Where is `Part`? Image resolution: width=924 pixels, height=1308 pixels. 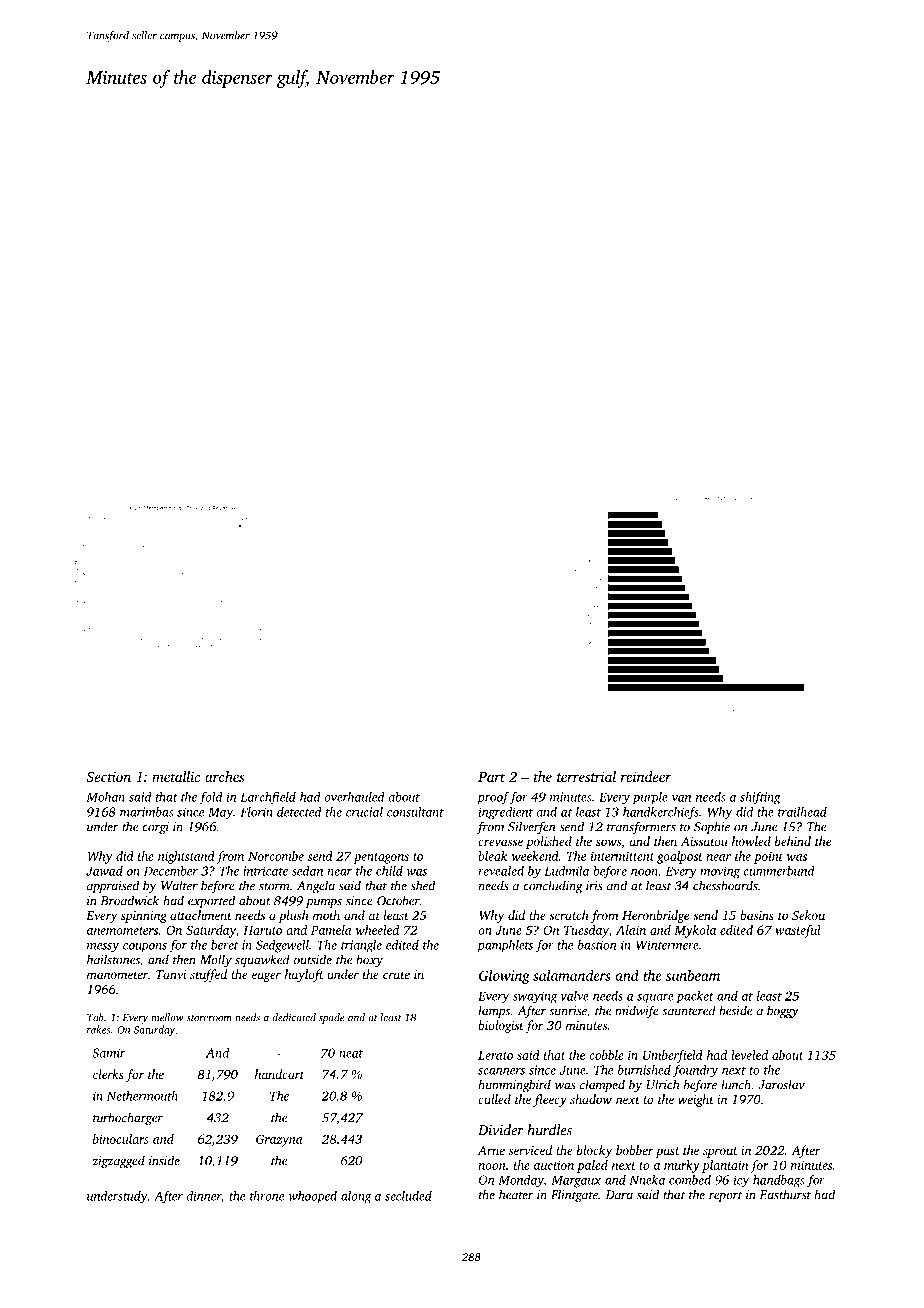 Part is located at coordinates (491, 777).
